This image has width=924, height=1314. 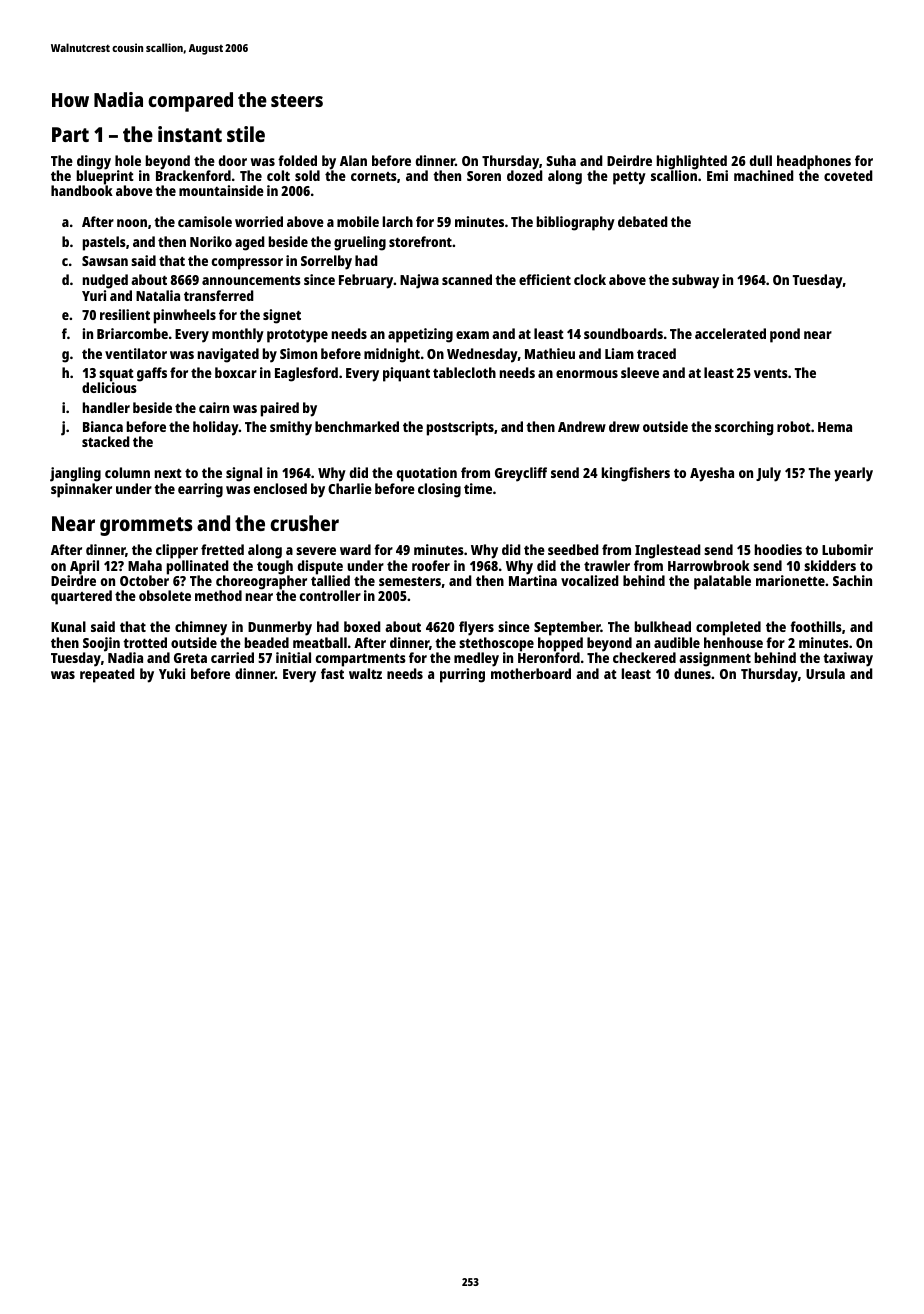 What do you see at coordinates (190, 658) in the image?
I see `Greta` at bounding box center [190, 658].
